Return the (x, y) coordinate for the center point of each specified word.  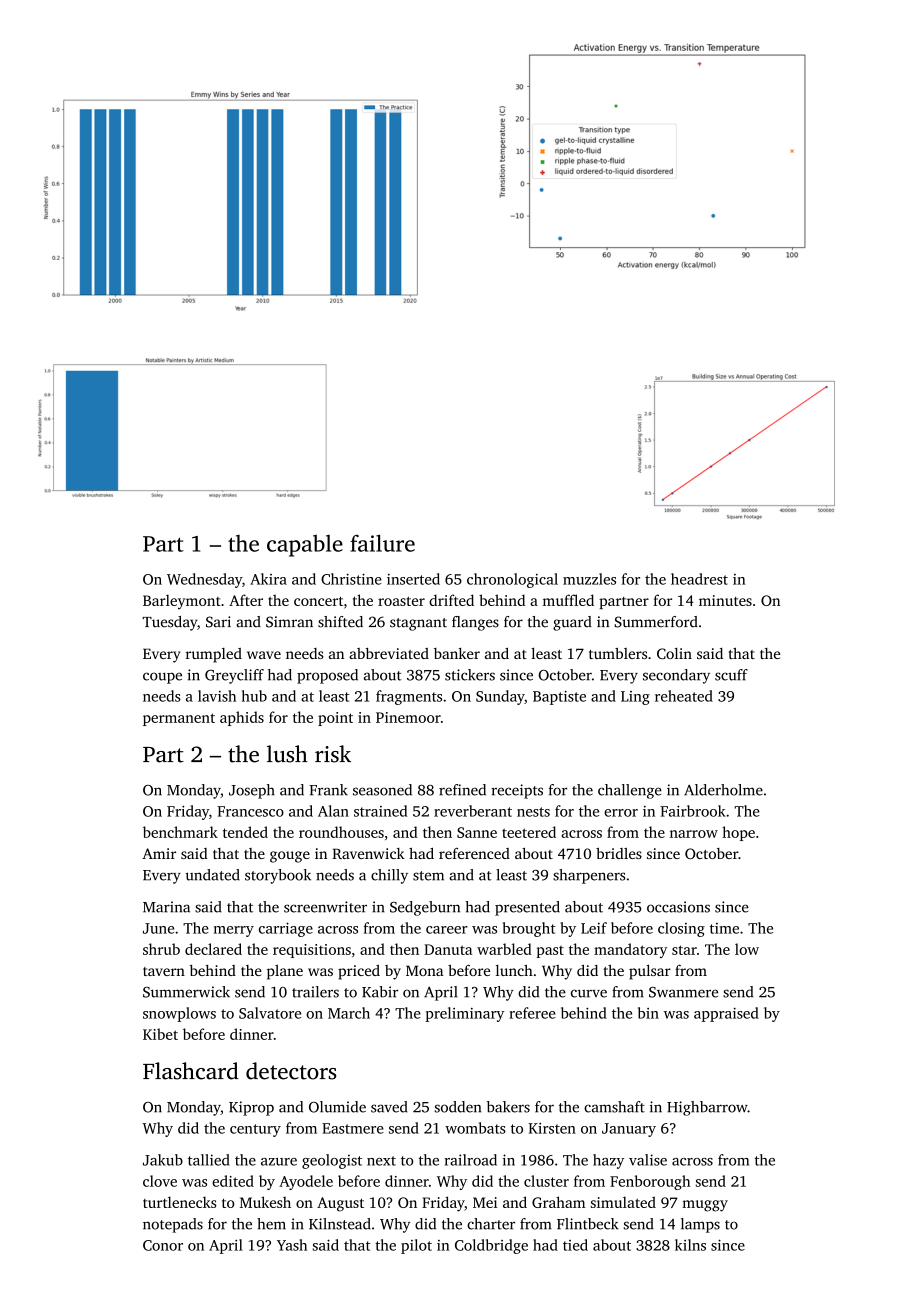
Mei (485, 1202)
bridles (619, 853)
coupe (162, 678)
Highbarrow (707, 1108)
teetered (529, 832)
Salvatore (270, 1013)
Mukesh (265, 1202)
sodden (458, 1107)
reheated (684, 696)
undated (212, 875)
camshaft (614, 1107)
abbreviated (389, 653)
